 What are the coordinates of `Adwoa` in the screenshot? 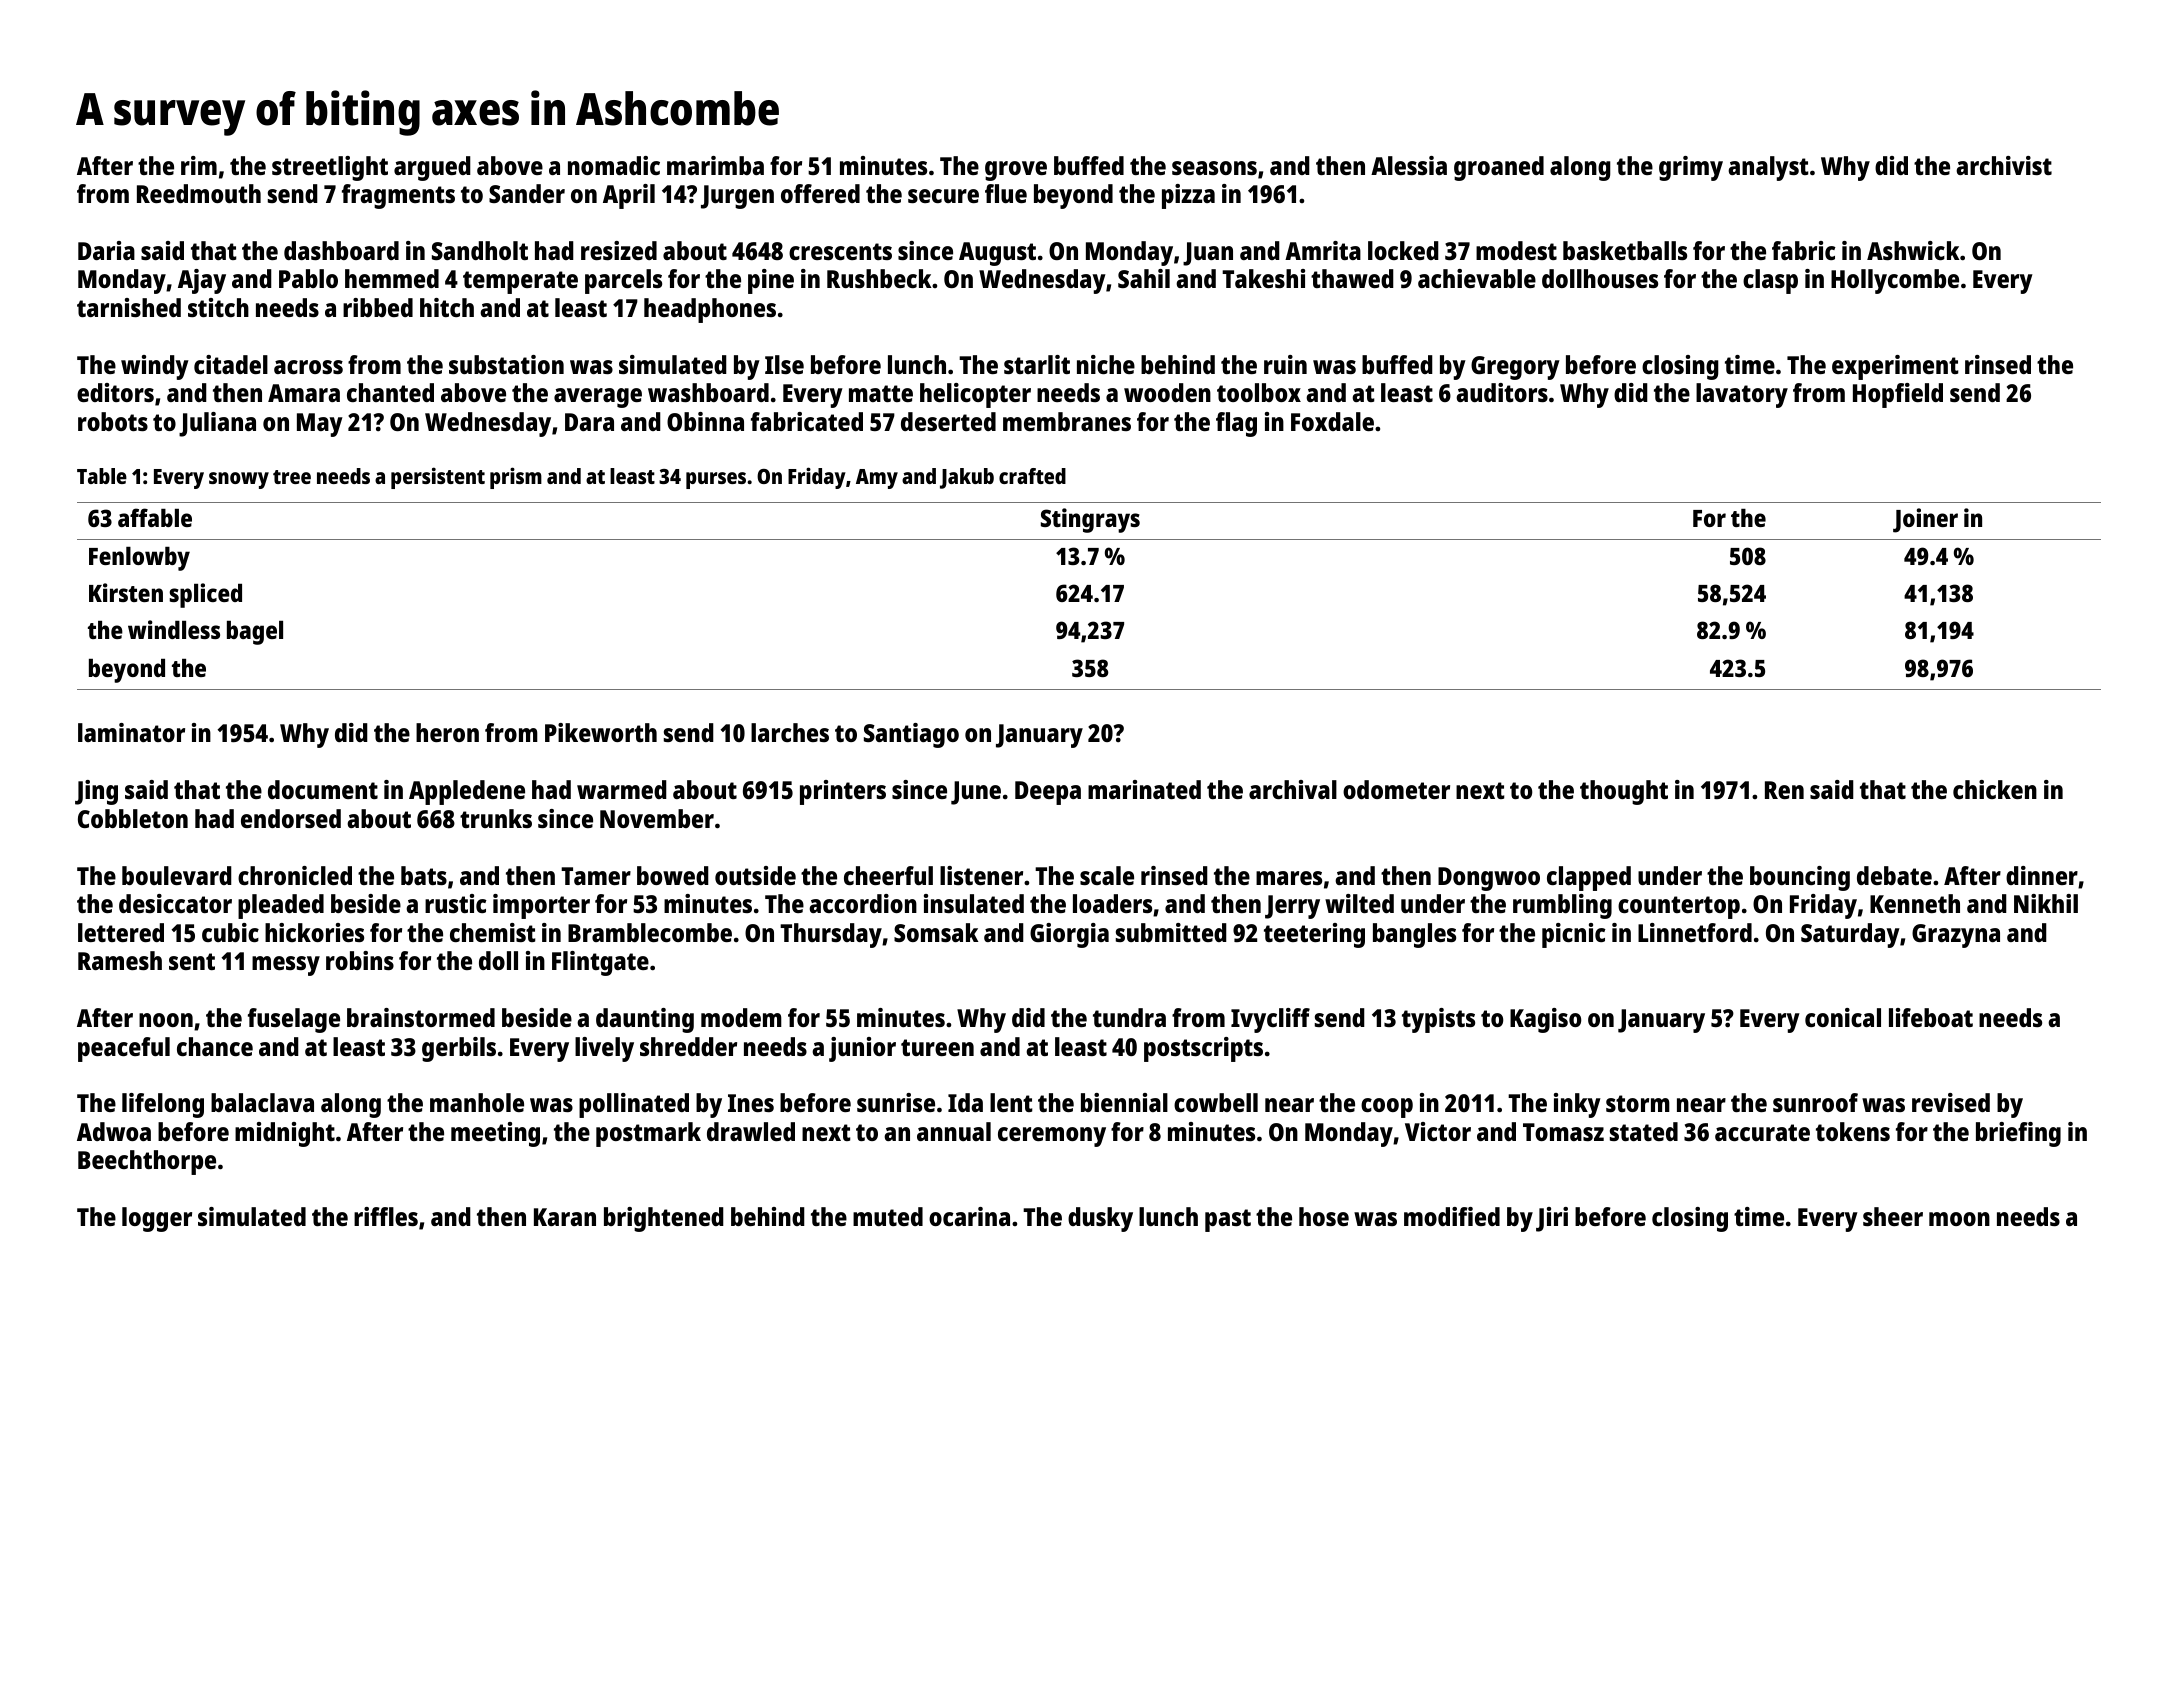 It's located at (114, 1131).
